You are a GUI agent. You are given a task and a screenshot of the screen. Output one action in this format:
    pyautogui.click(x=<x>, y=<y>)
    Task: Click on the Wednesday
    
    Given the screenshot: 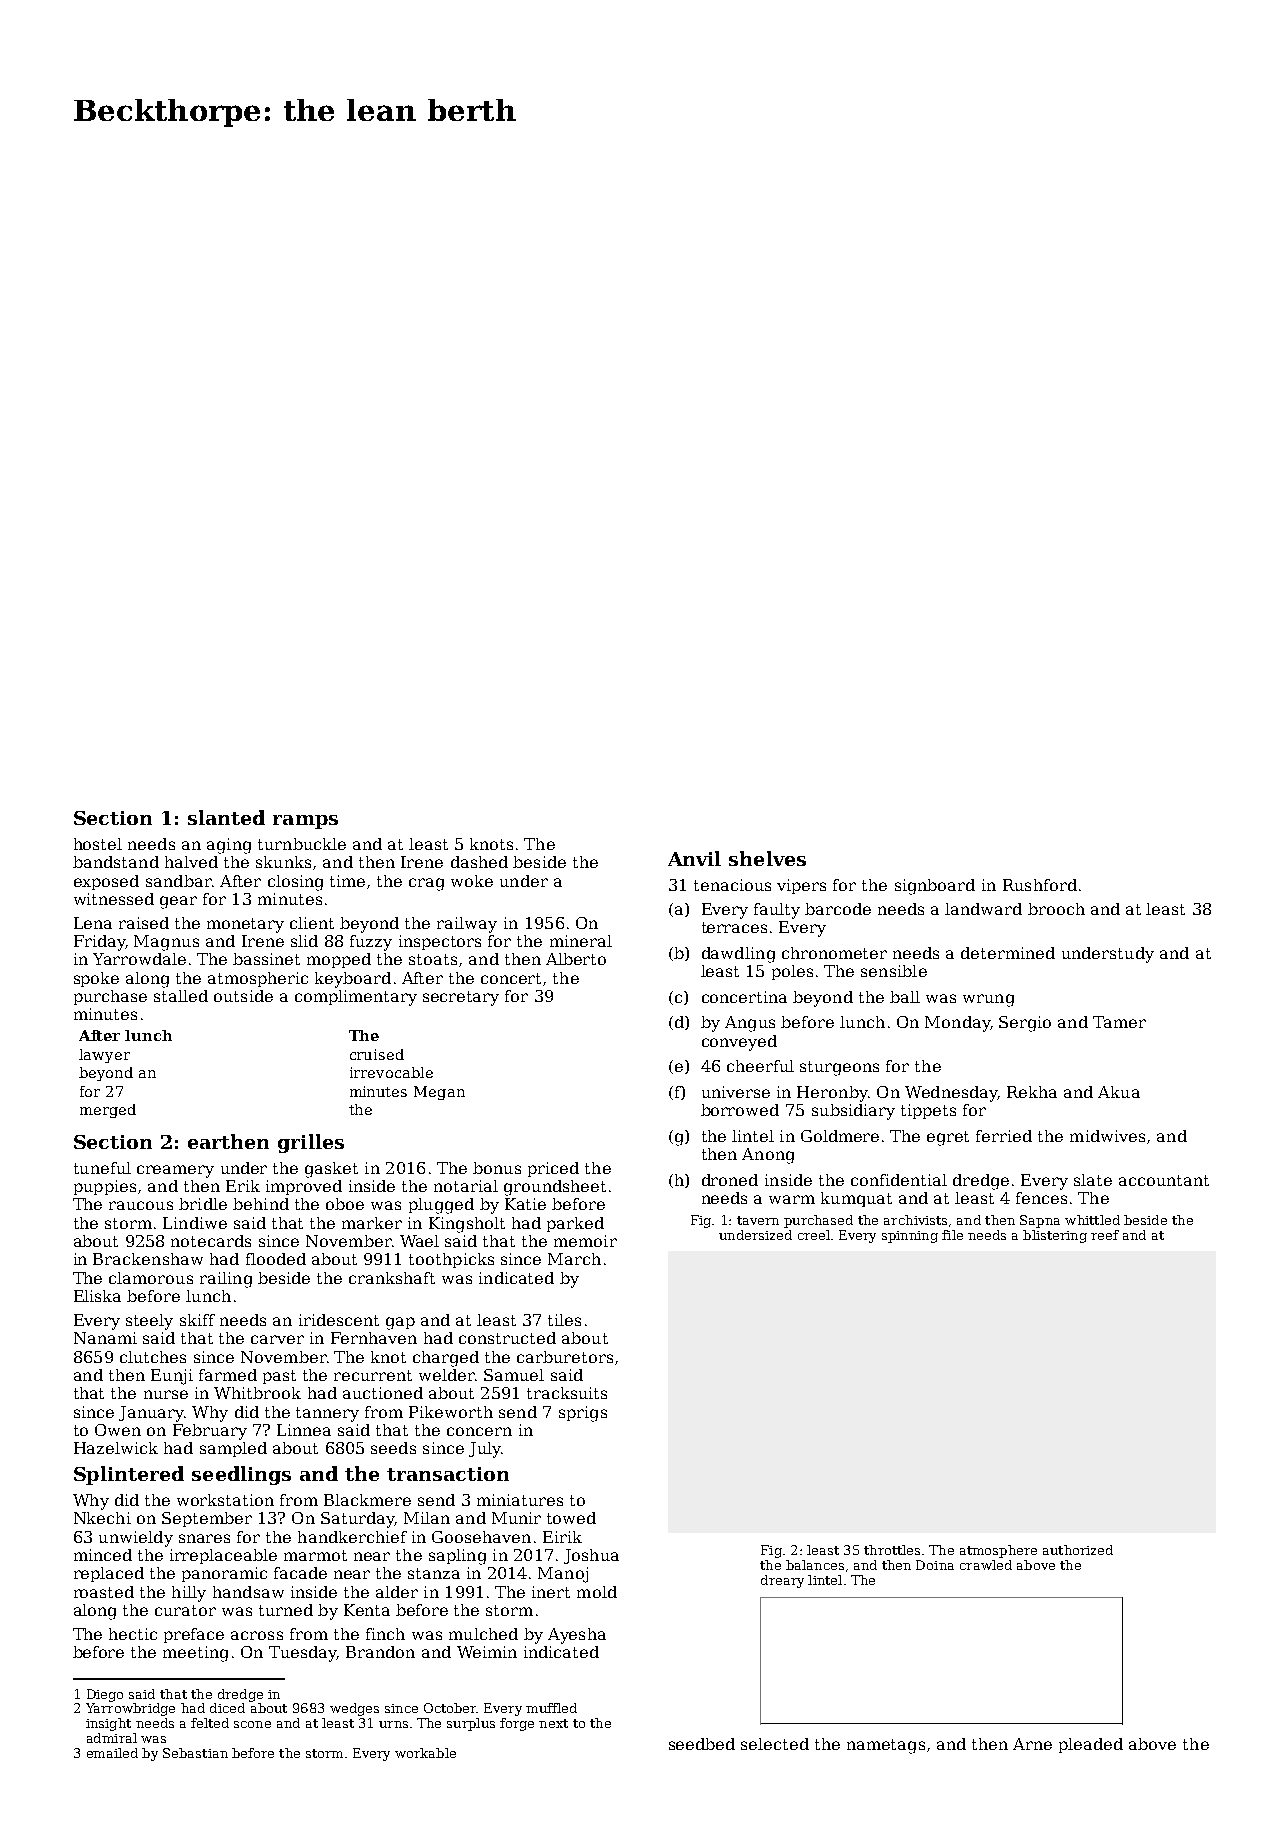 What is the action you would take?
    pyautogui.click(x=951, y=1094)
